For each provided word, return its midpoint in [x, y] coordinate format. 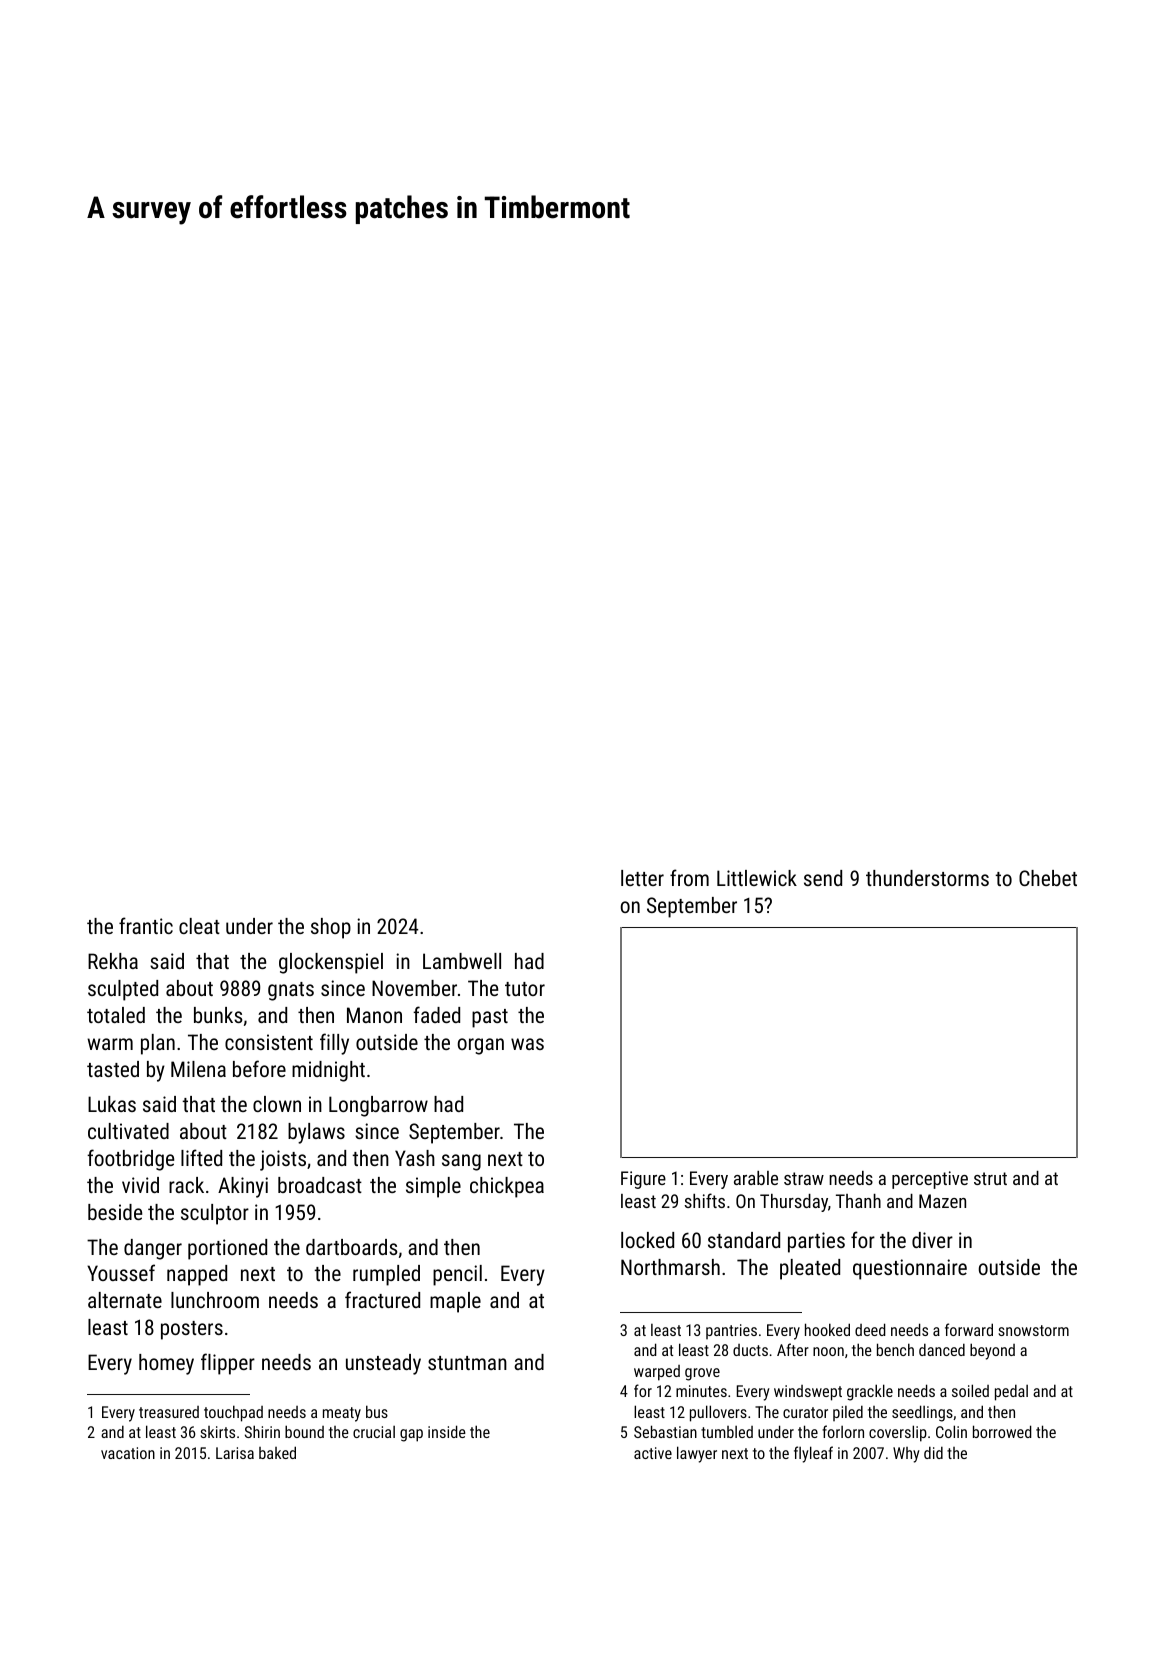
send [823, 878]
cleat [199, 926]
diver [932, 1240]
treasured [169, 1412]
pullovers [718, 1413]
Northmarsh [670, 1267]
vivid [140, 1185]
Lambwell [462, 961]
